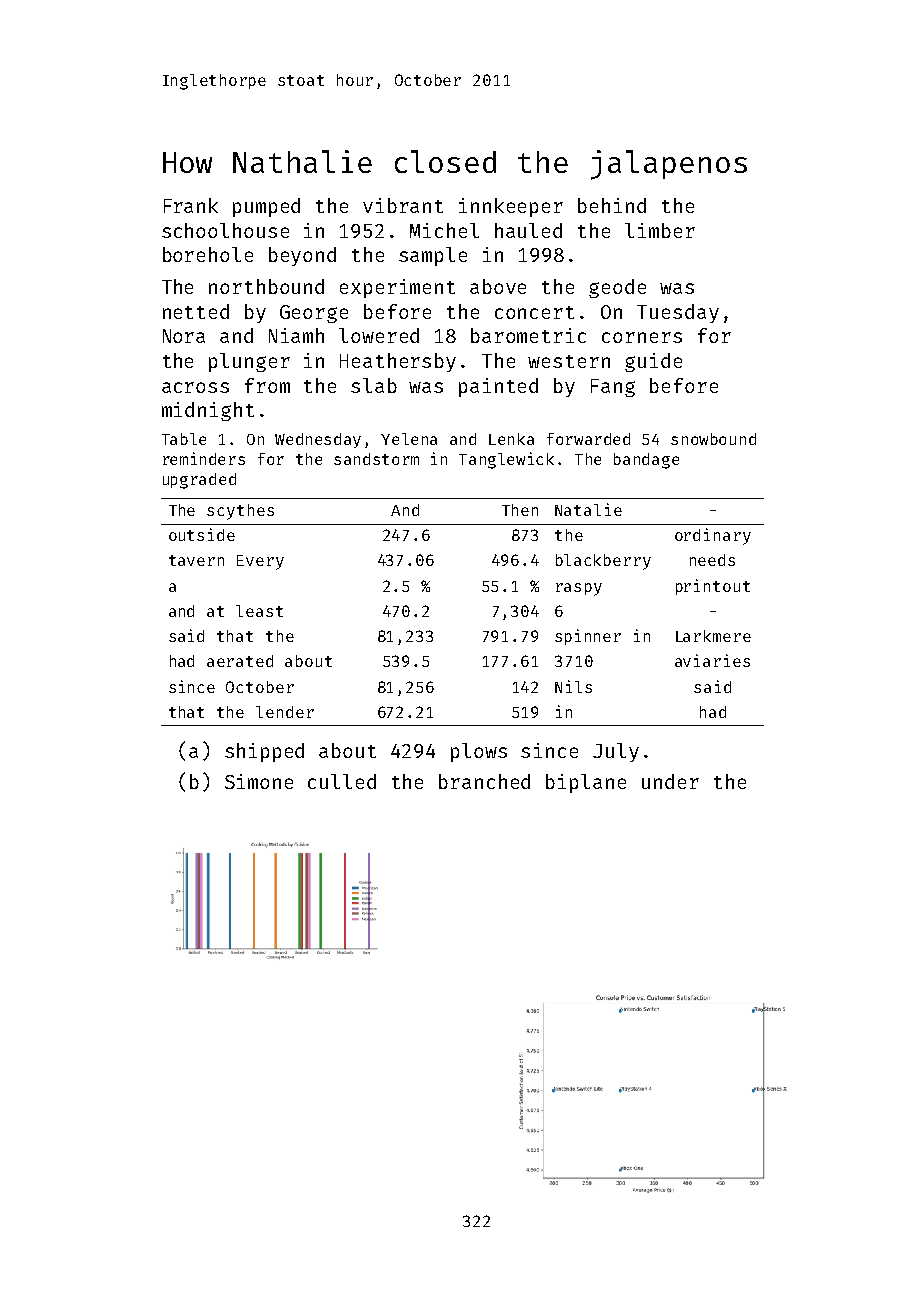  What do you see at coordinates (713, 536) in the document?
I see `ordinary` at bounding box center [713, 536].
